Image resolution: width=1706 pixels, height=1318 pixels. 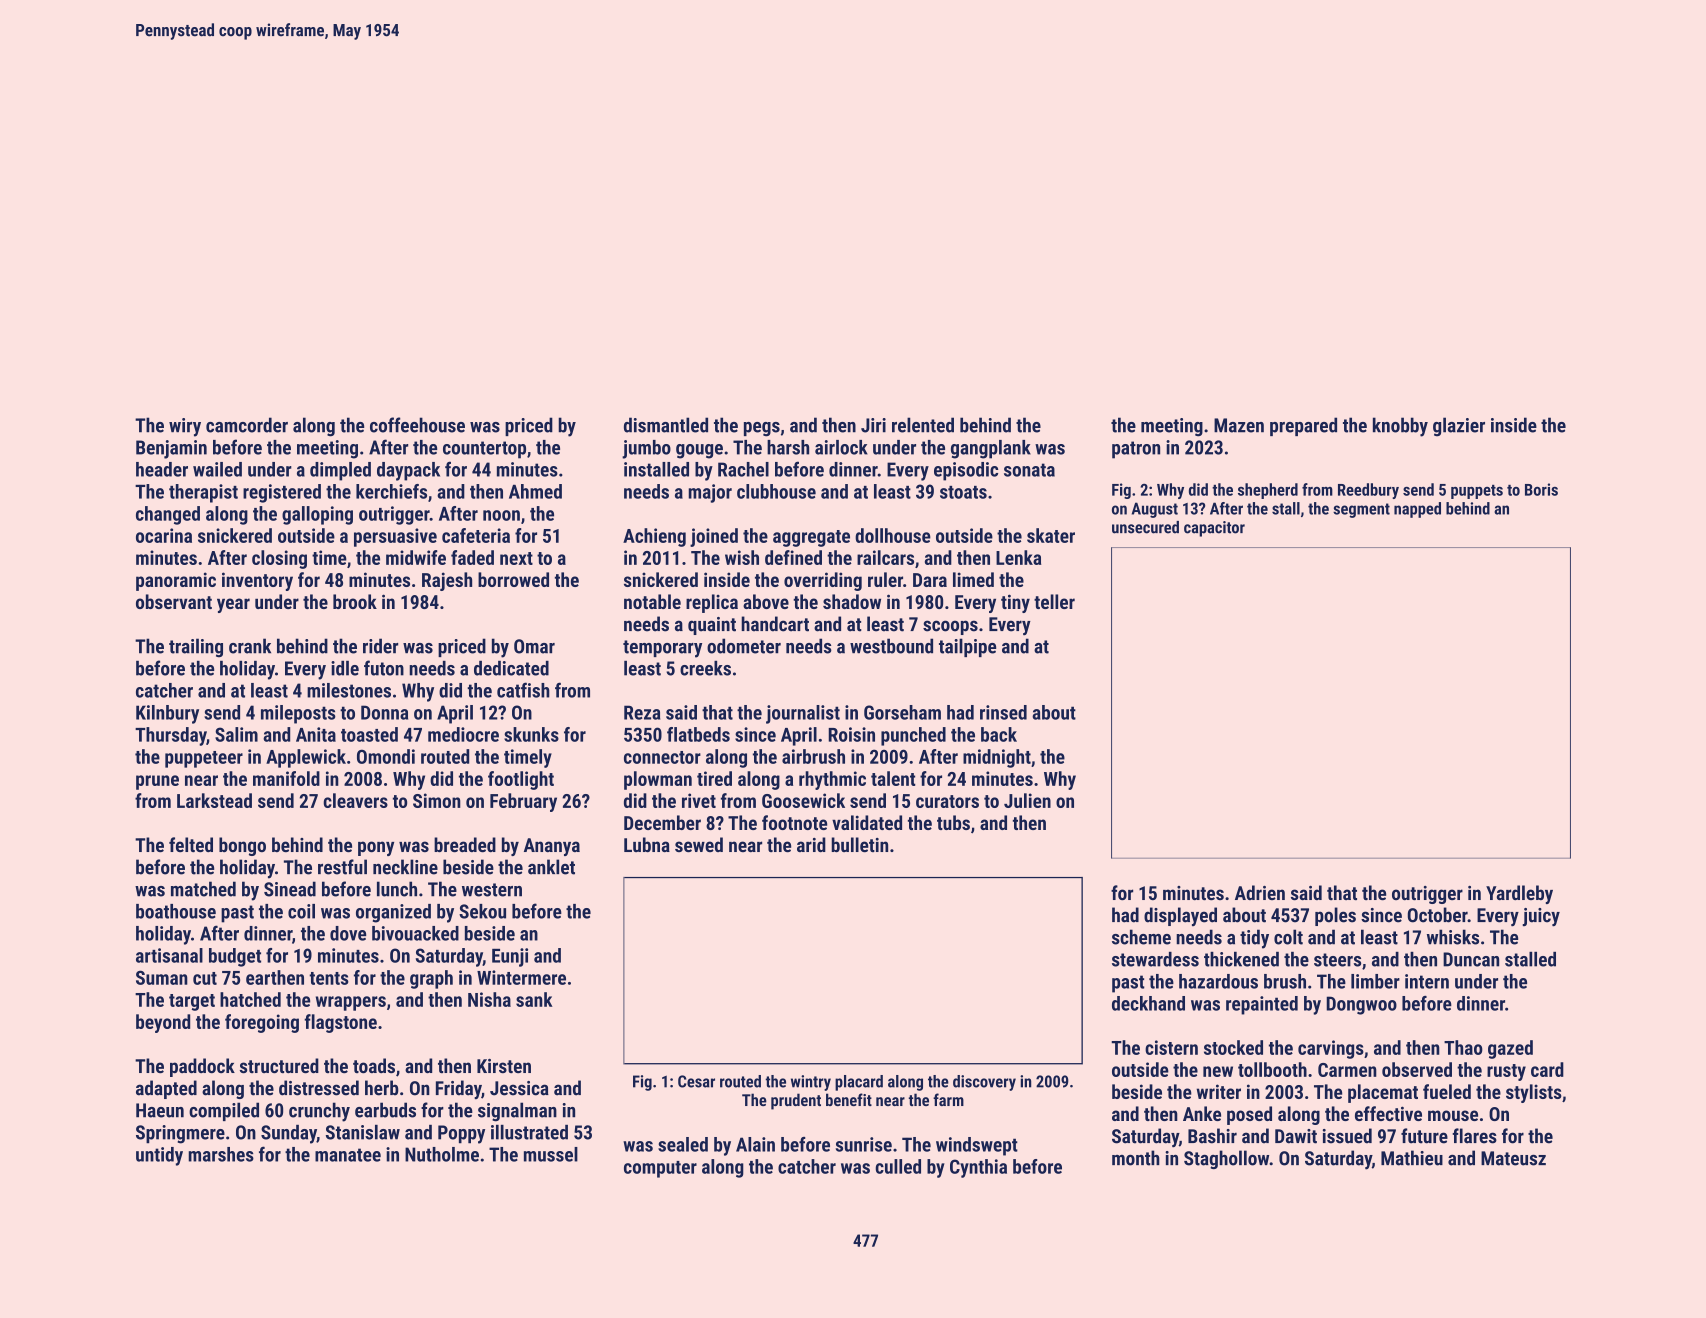 What do you see at coordinates (1148, 1003) in the screenshot?
I see `deckhand` at bounding box center [1148, 1003].
